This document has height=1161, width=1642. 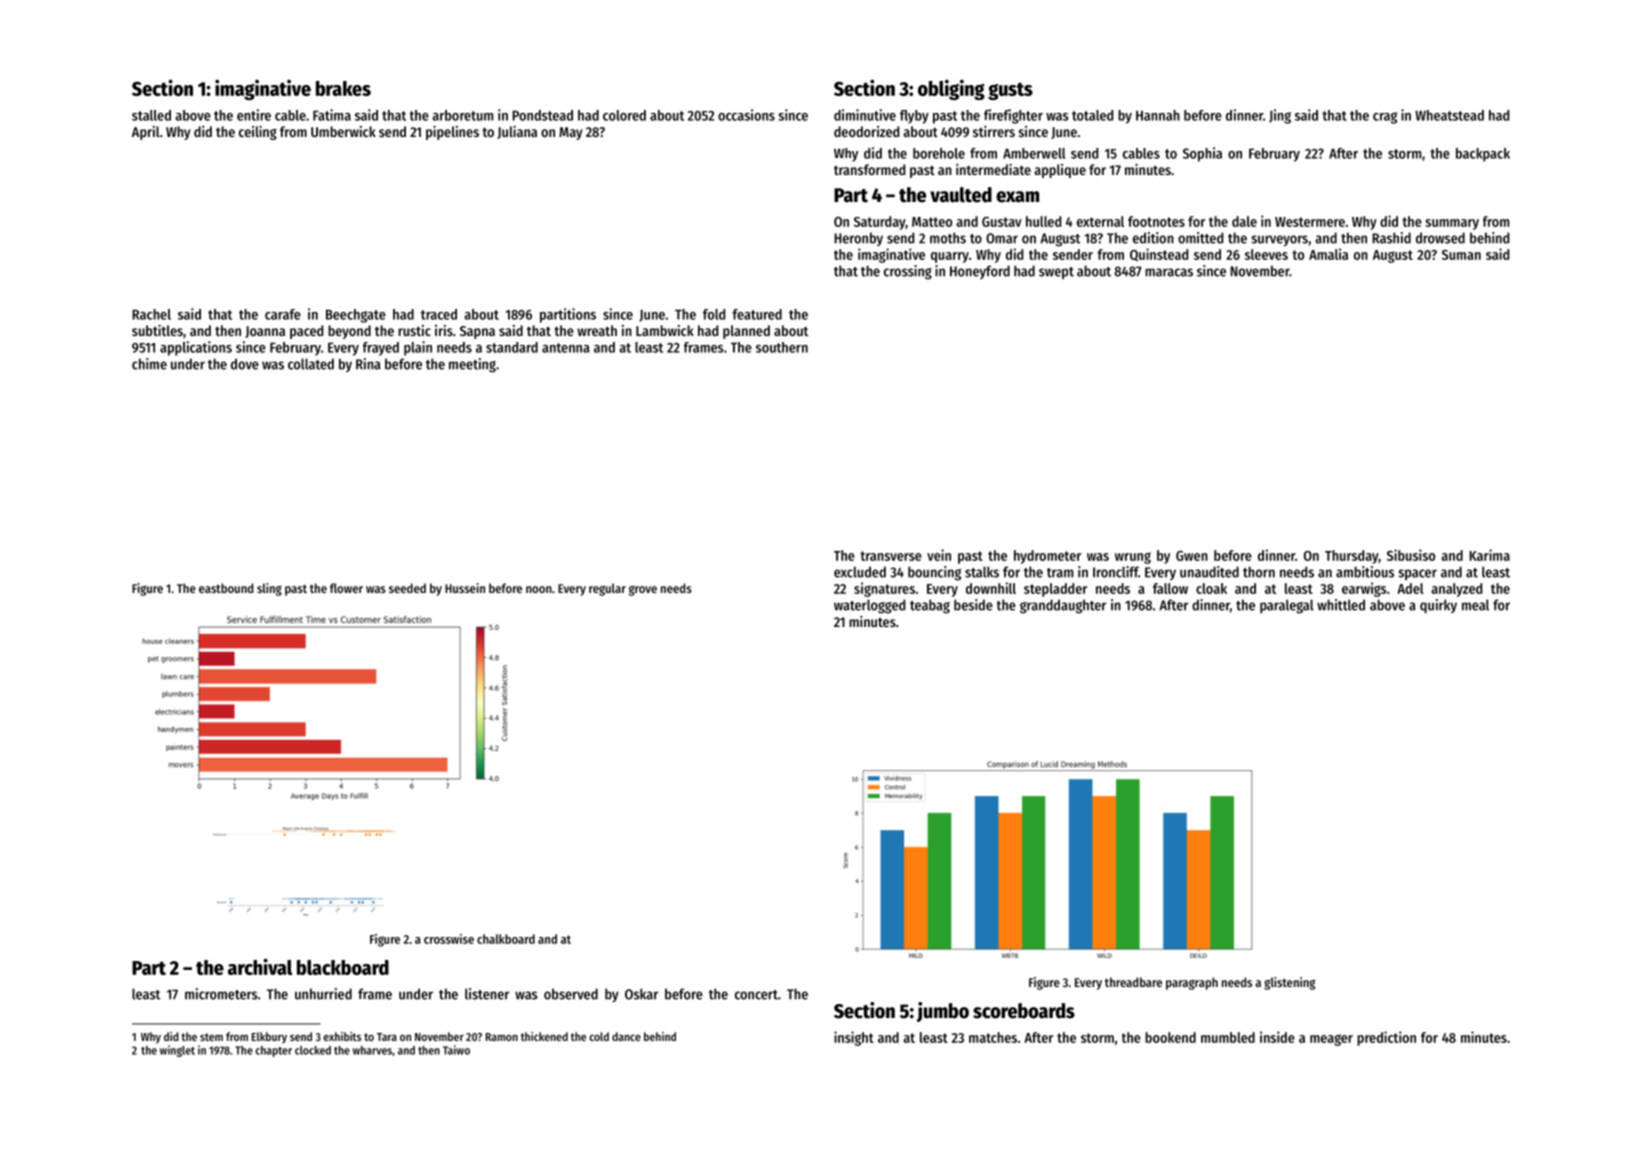 I want to click on Honeyford, so click(x=980, y=272).
